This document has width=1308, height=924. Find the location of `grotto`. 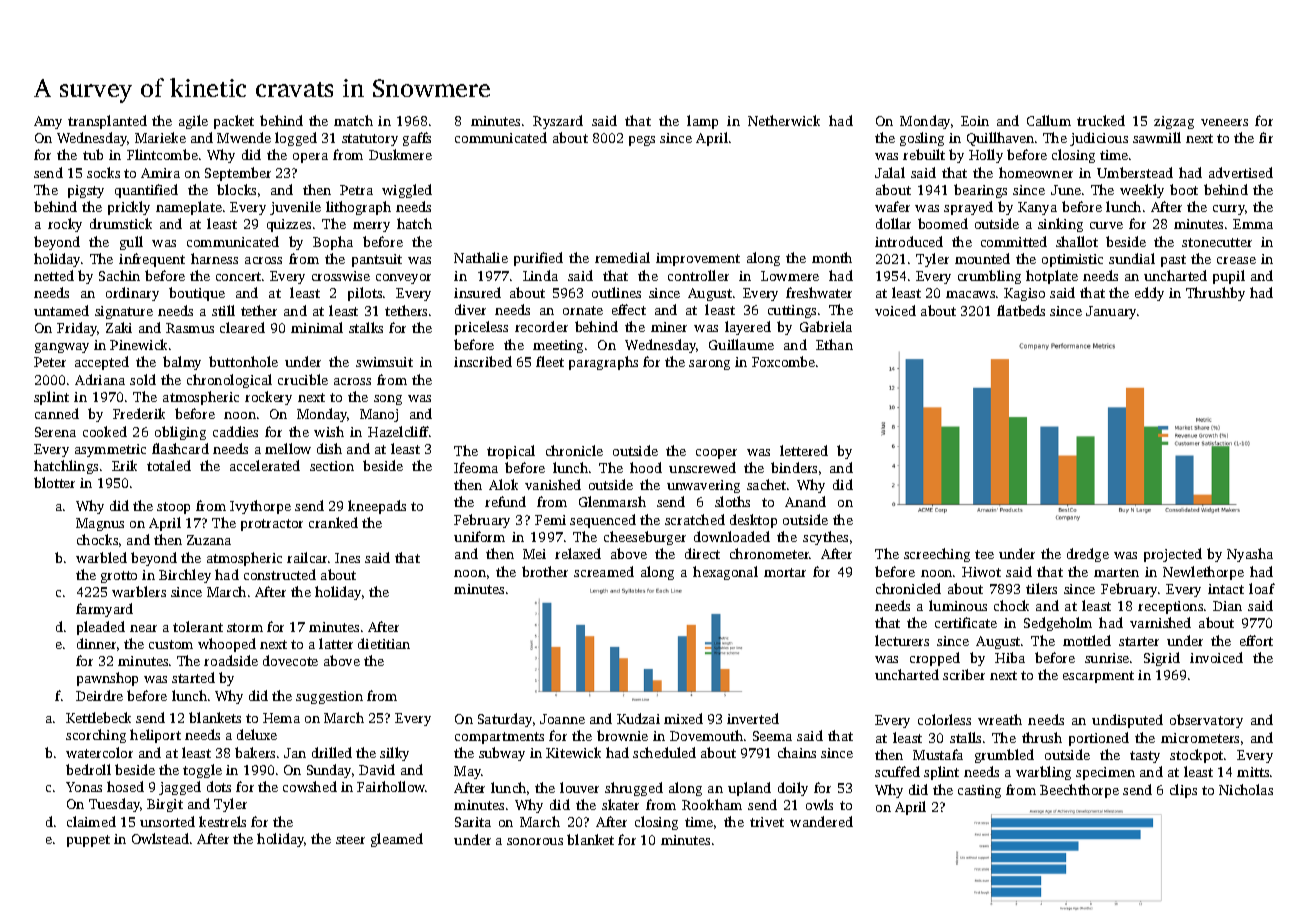

grotto is located at coordinates (119, 577).
